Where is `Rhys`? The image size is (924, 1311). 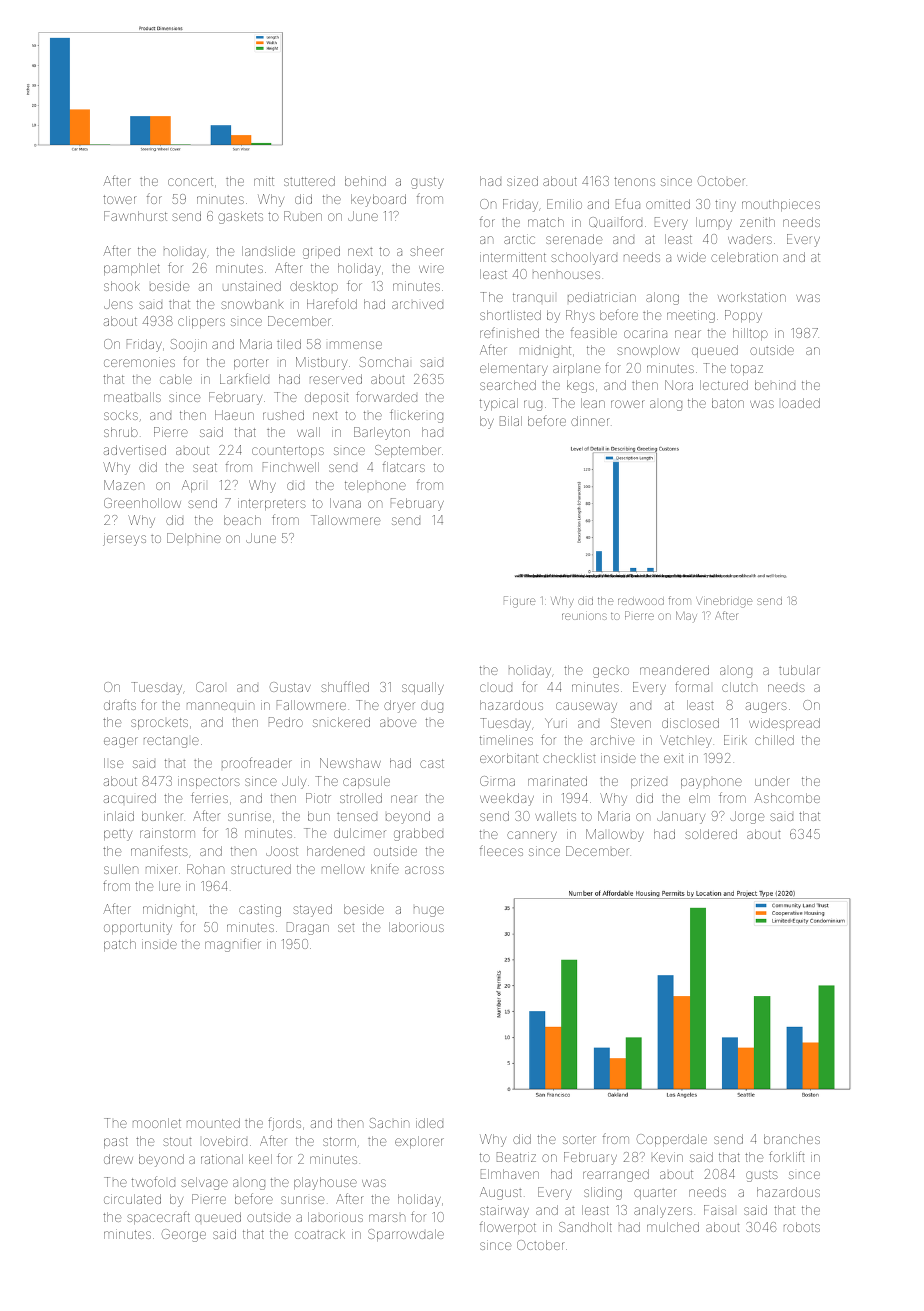 Rhys is located at coordinates (580, 316).
